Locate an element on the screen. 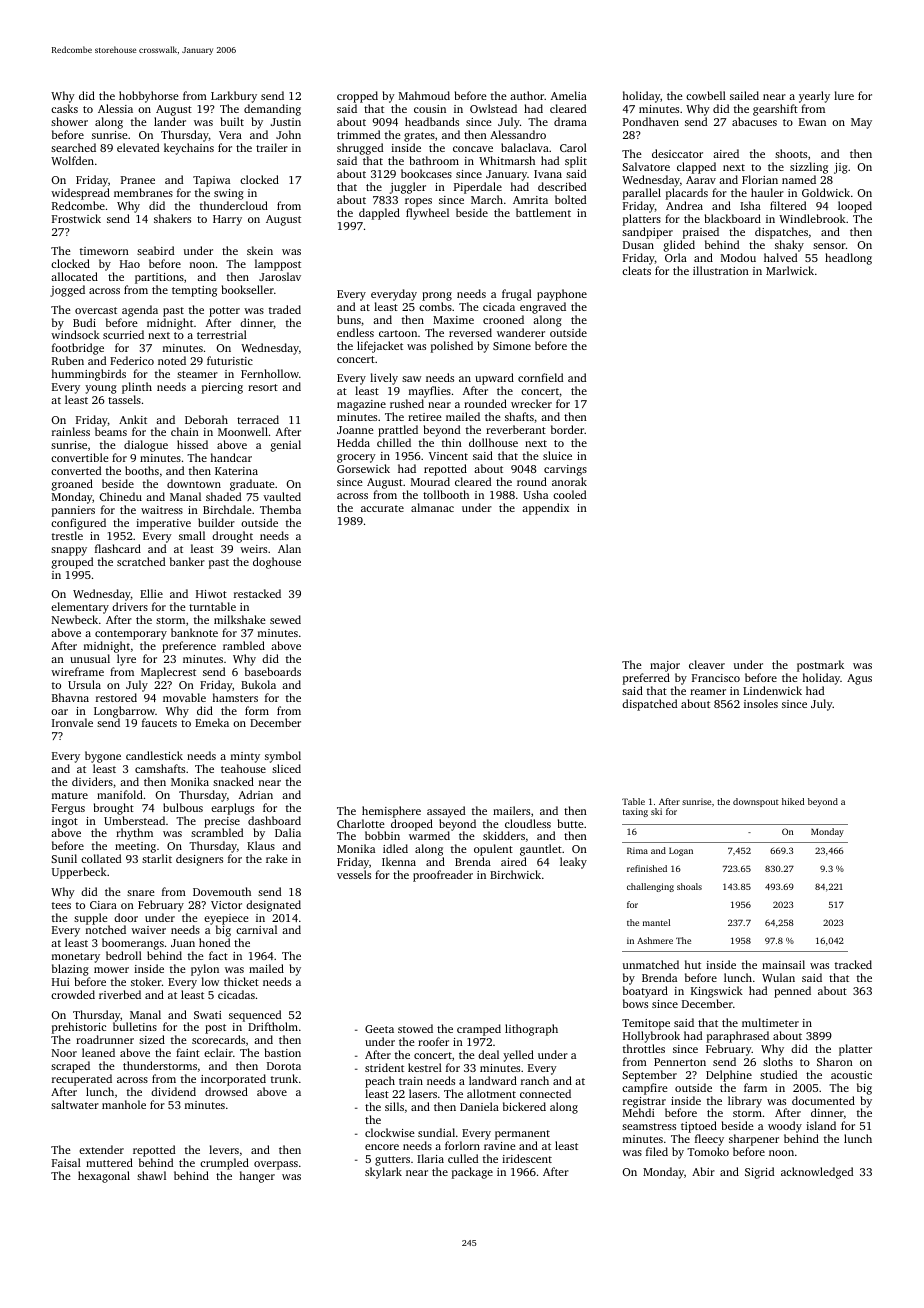 Image resolution: width=924 pixels, height=1308 pixels. major is located at coordinates (665, 666).
